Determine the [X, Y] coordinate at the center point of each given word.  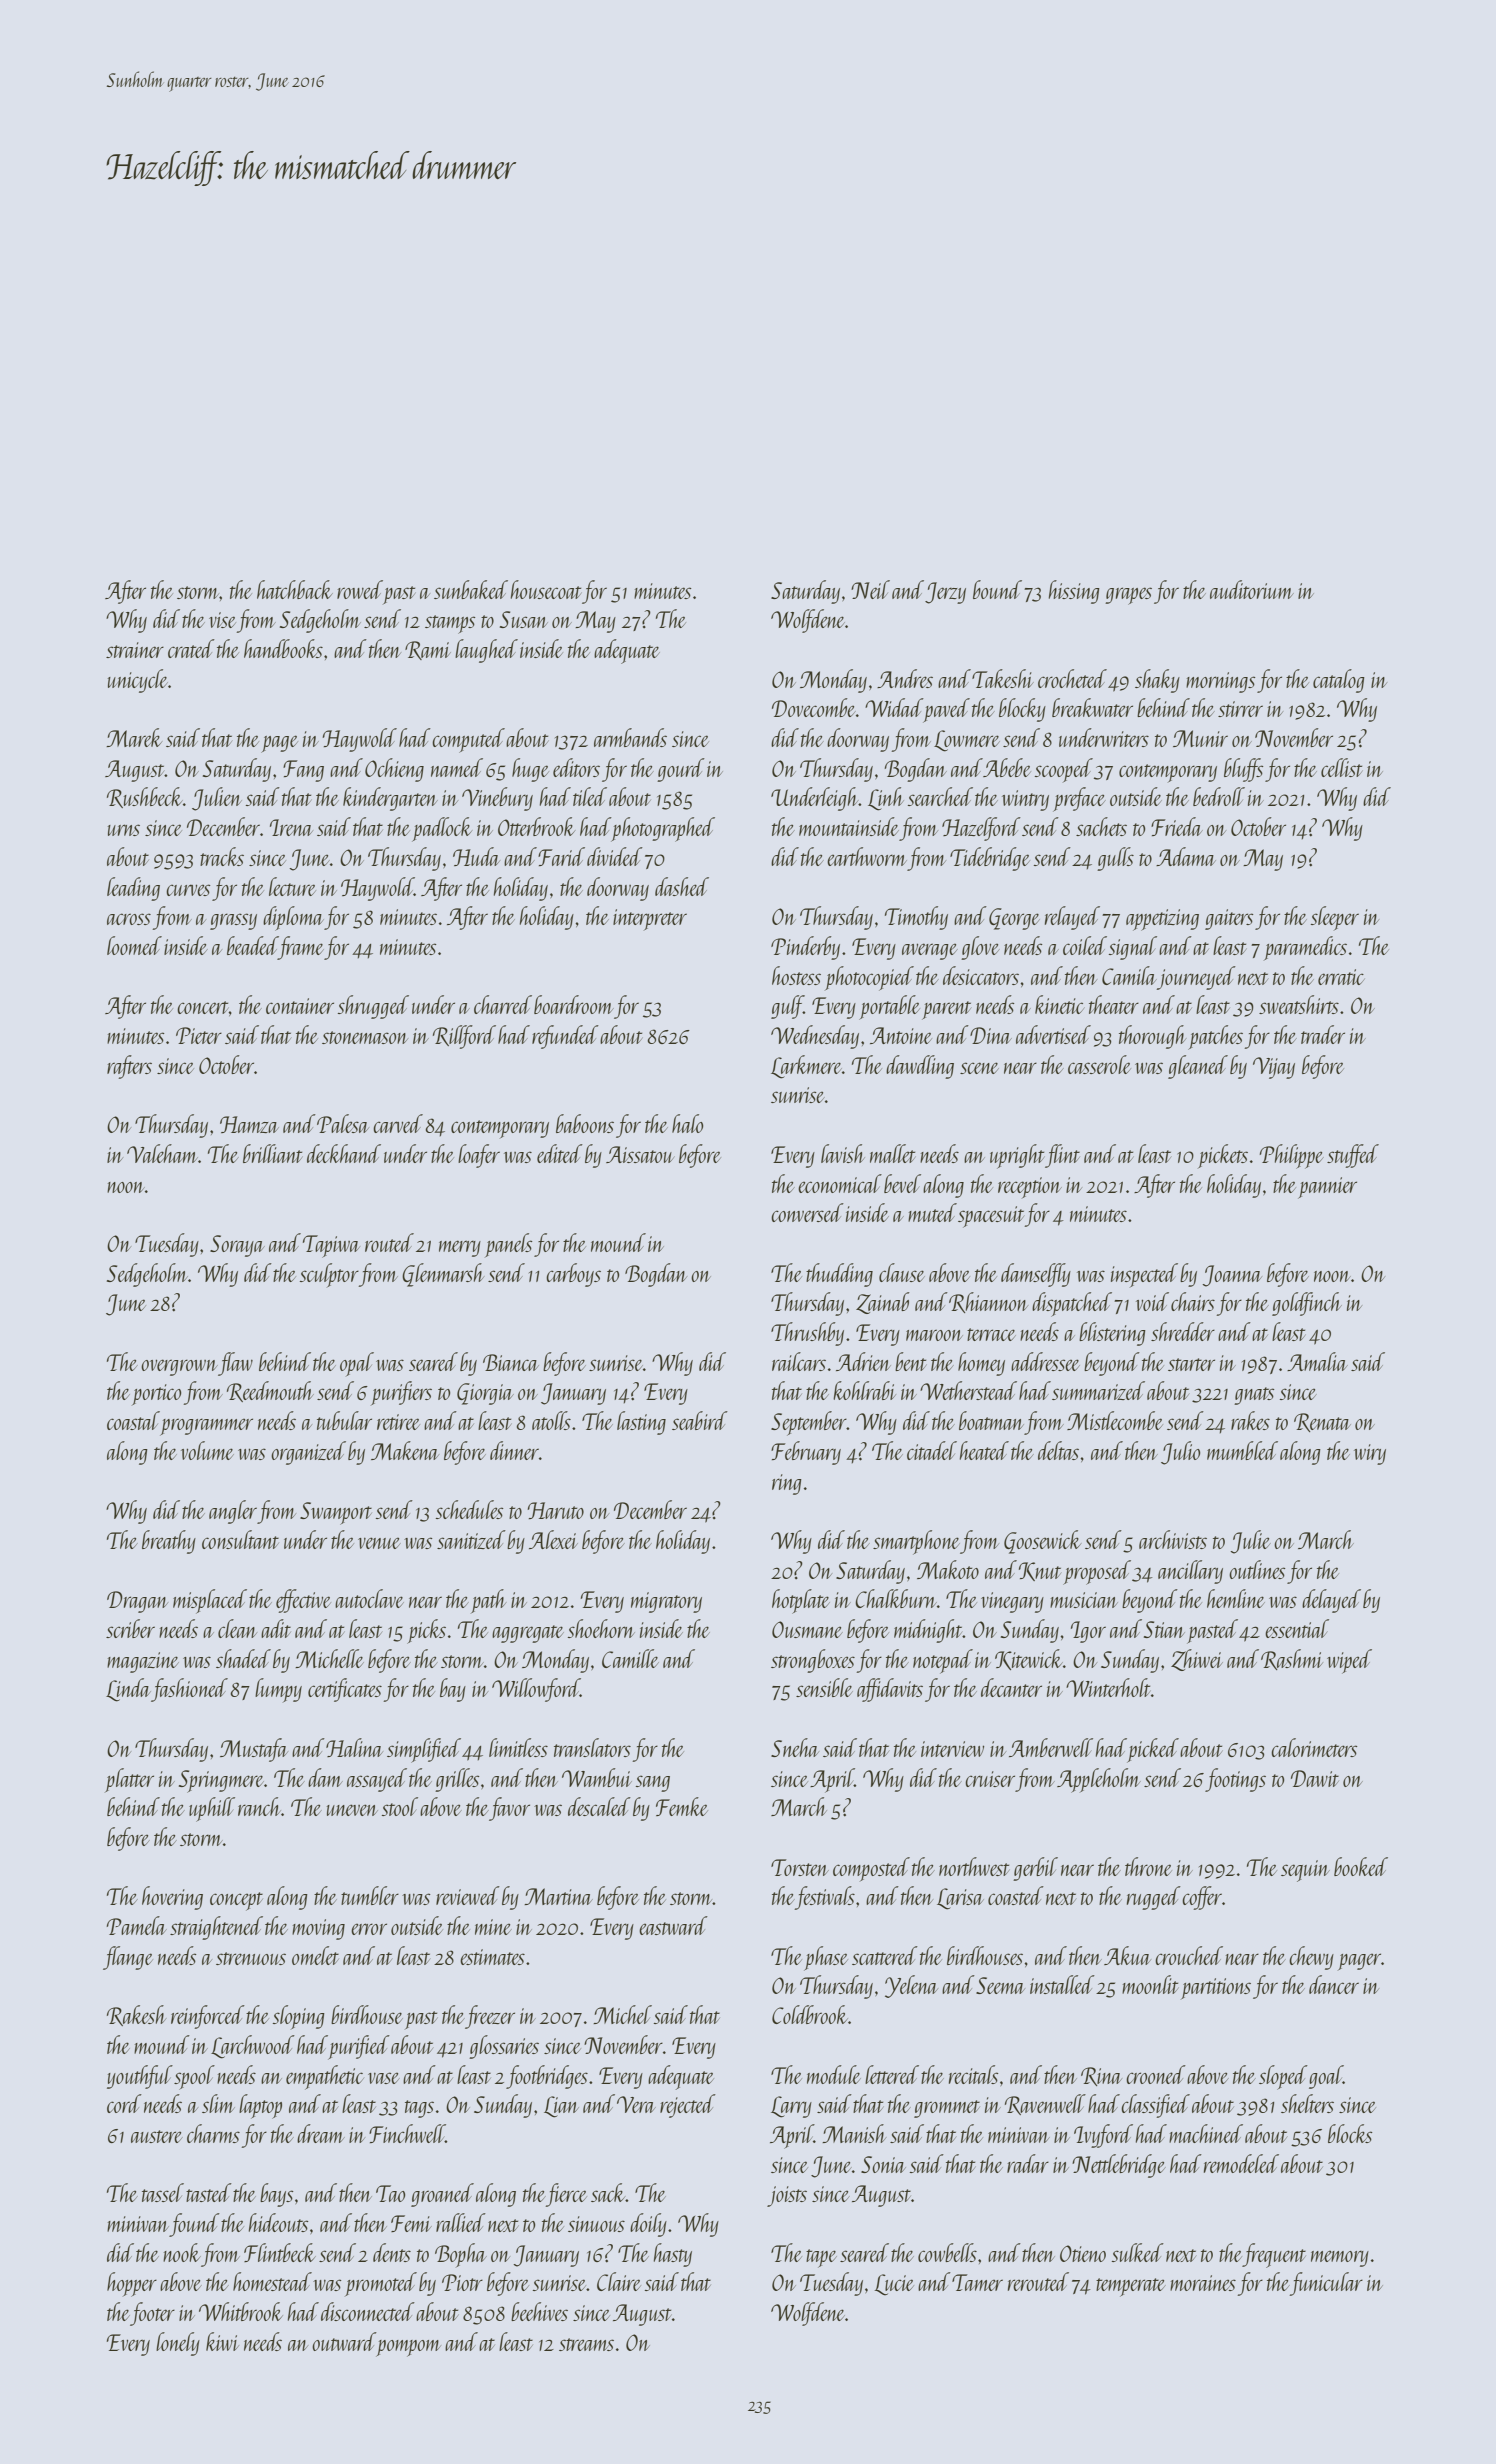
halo [687, 1123]
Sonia [883, 2164]
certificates [345, 1690]
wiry [1370, 1454]
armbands [630, 737]
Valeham [162, 1153]
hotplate [801, 1601]
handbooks [283, 648]
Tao [390, 2193]
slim [218, 2103]
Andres [905, 678]
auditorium [1252, 589]
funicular [1326, 2284]
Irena [291, 827]
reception [1030, 1187]
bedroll [1219, 796]
